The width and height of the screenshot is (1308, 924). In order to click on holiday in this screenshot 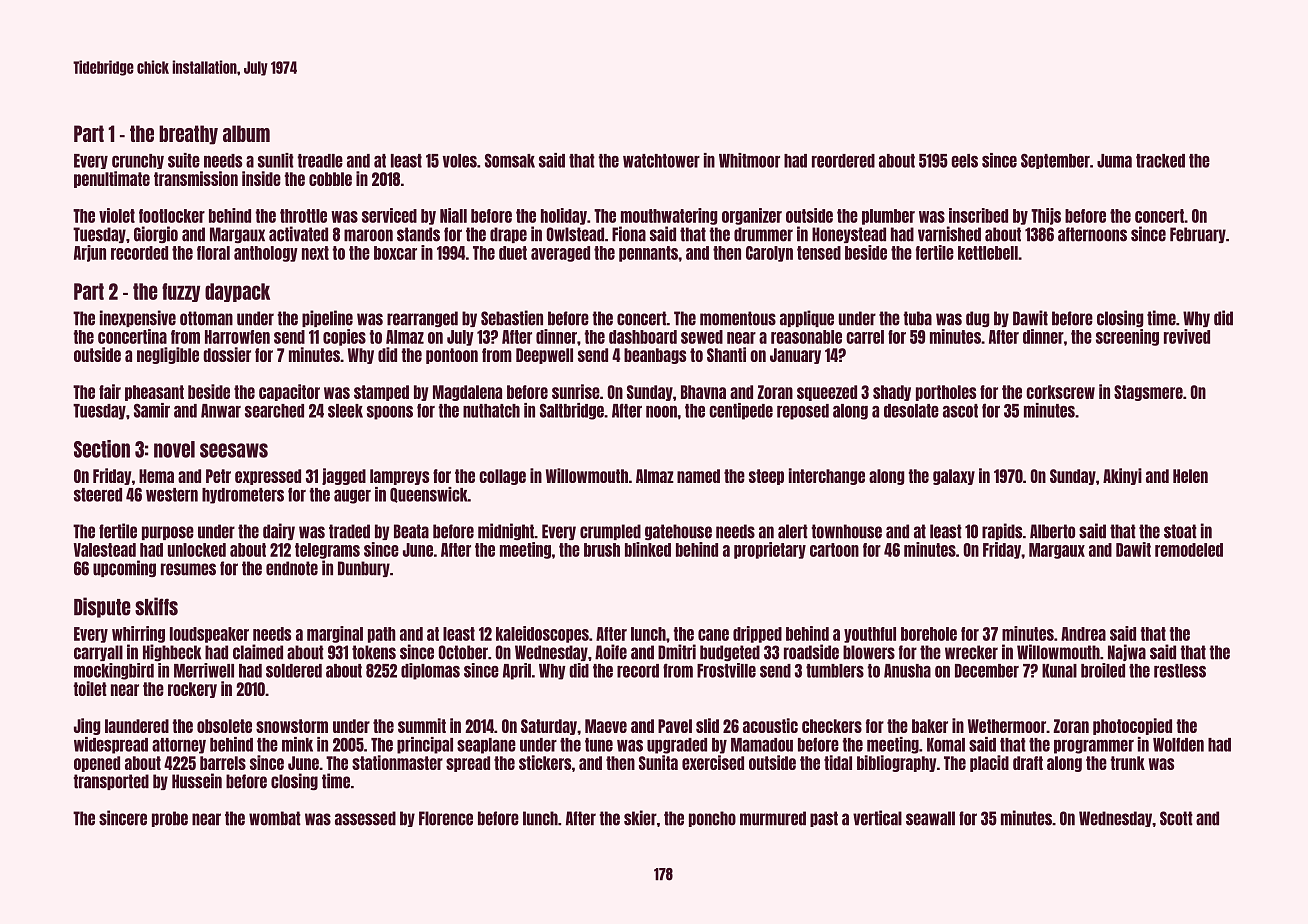, I will do `click(564, 216)`.
